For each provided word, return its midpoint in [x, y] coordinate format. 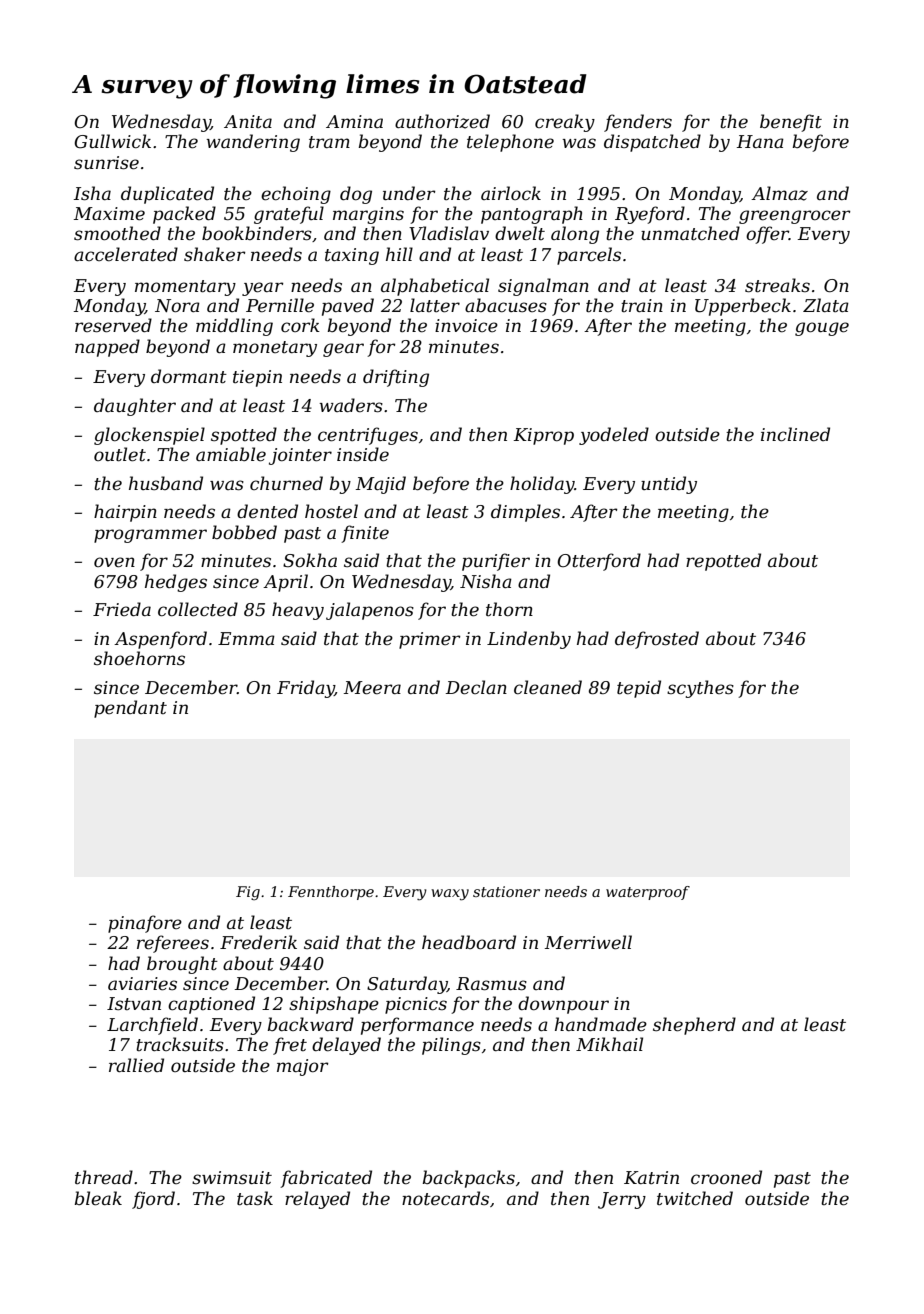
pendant [130, 709]
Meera [372, 688]
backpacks [468, 1179]
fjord [153, 1200]
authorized [442, 121]
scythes [700, 689]
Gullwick [112, 141]
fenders [638, 123]
